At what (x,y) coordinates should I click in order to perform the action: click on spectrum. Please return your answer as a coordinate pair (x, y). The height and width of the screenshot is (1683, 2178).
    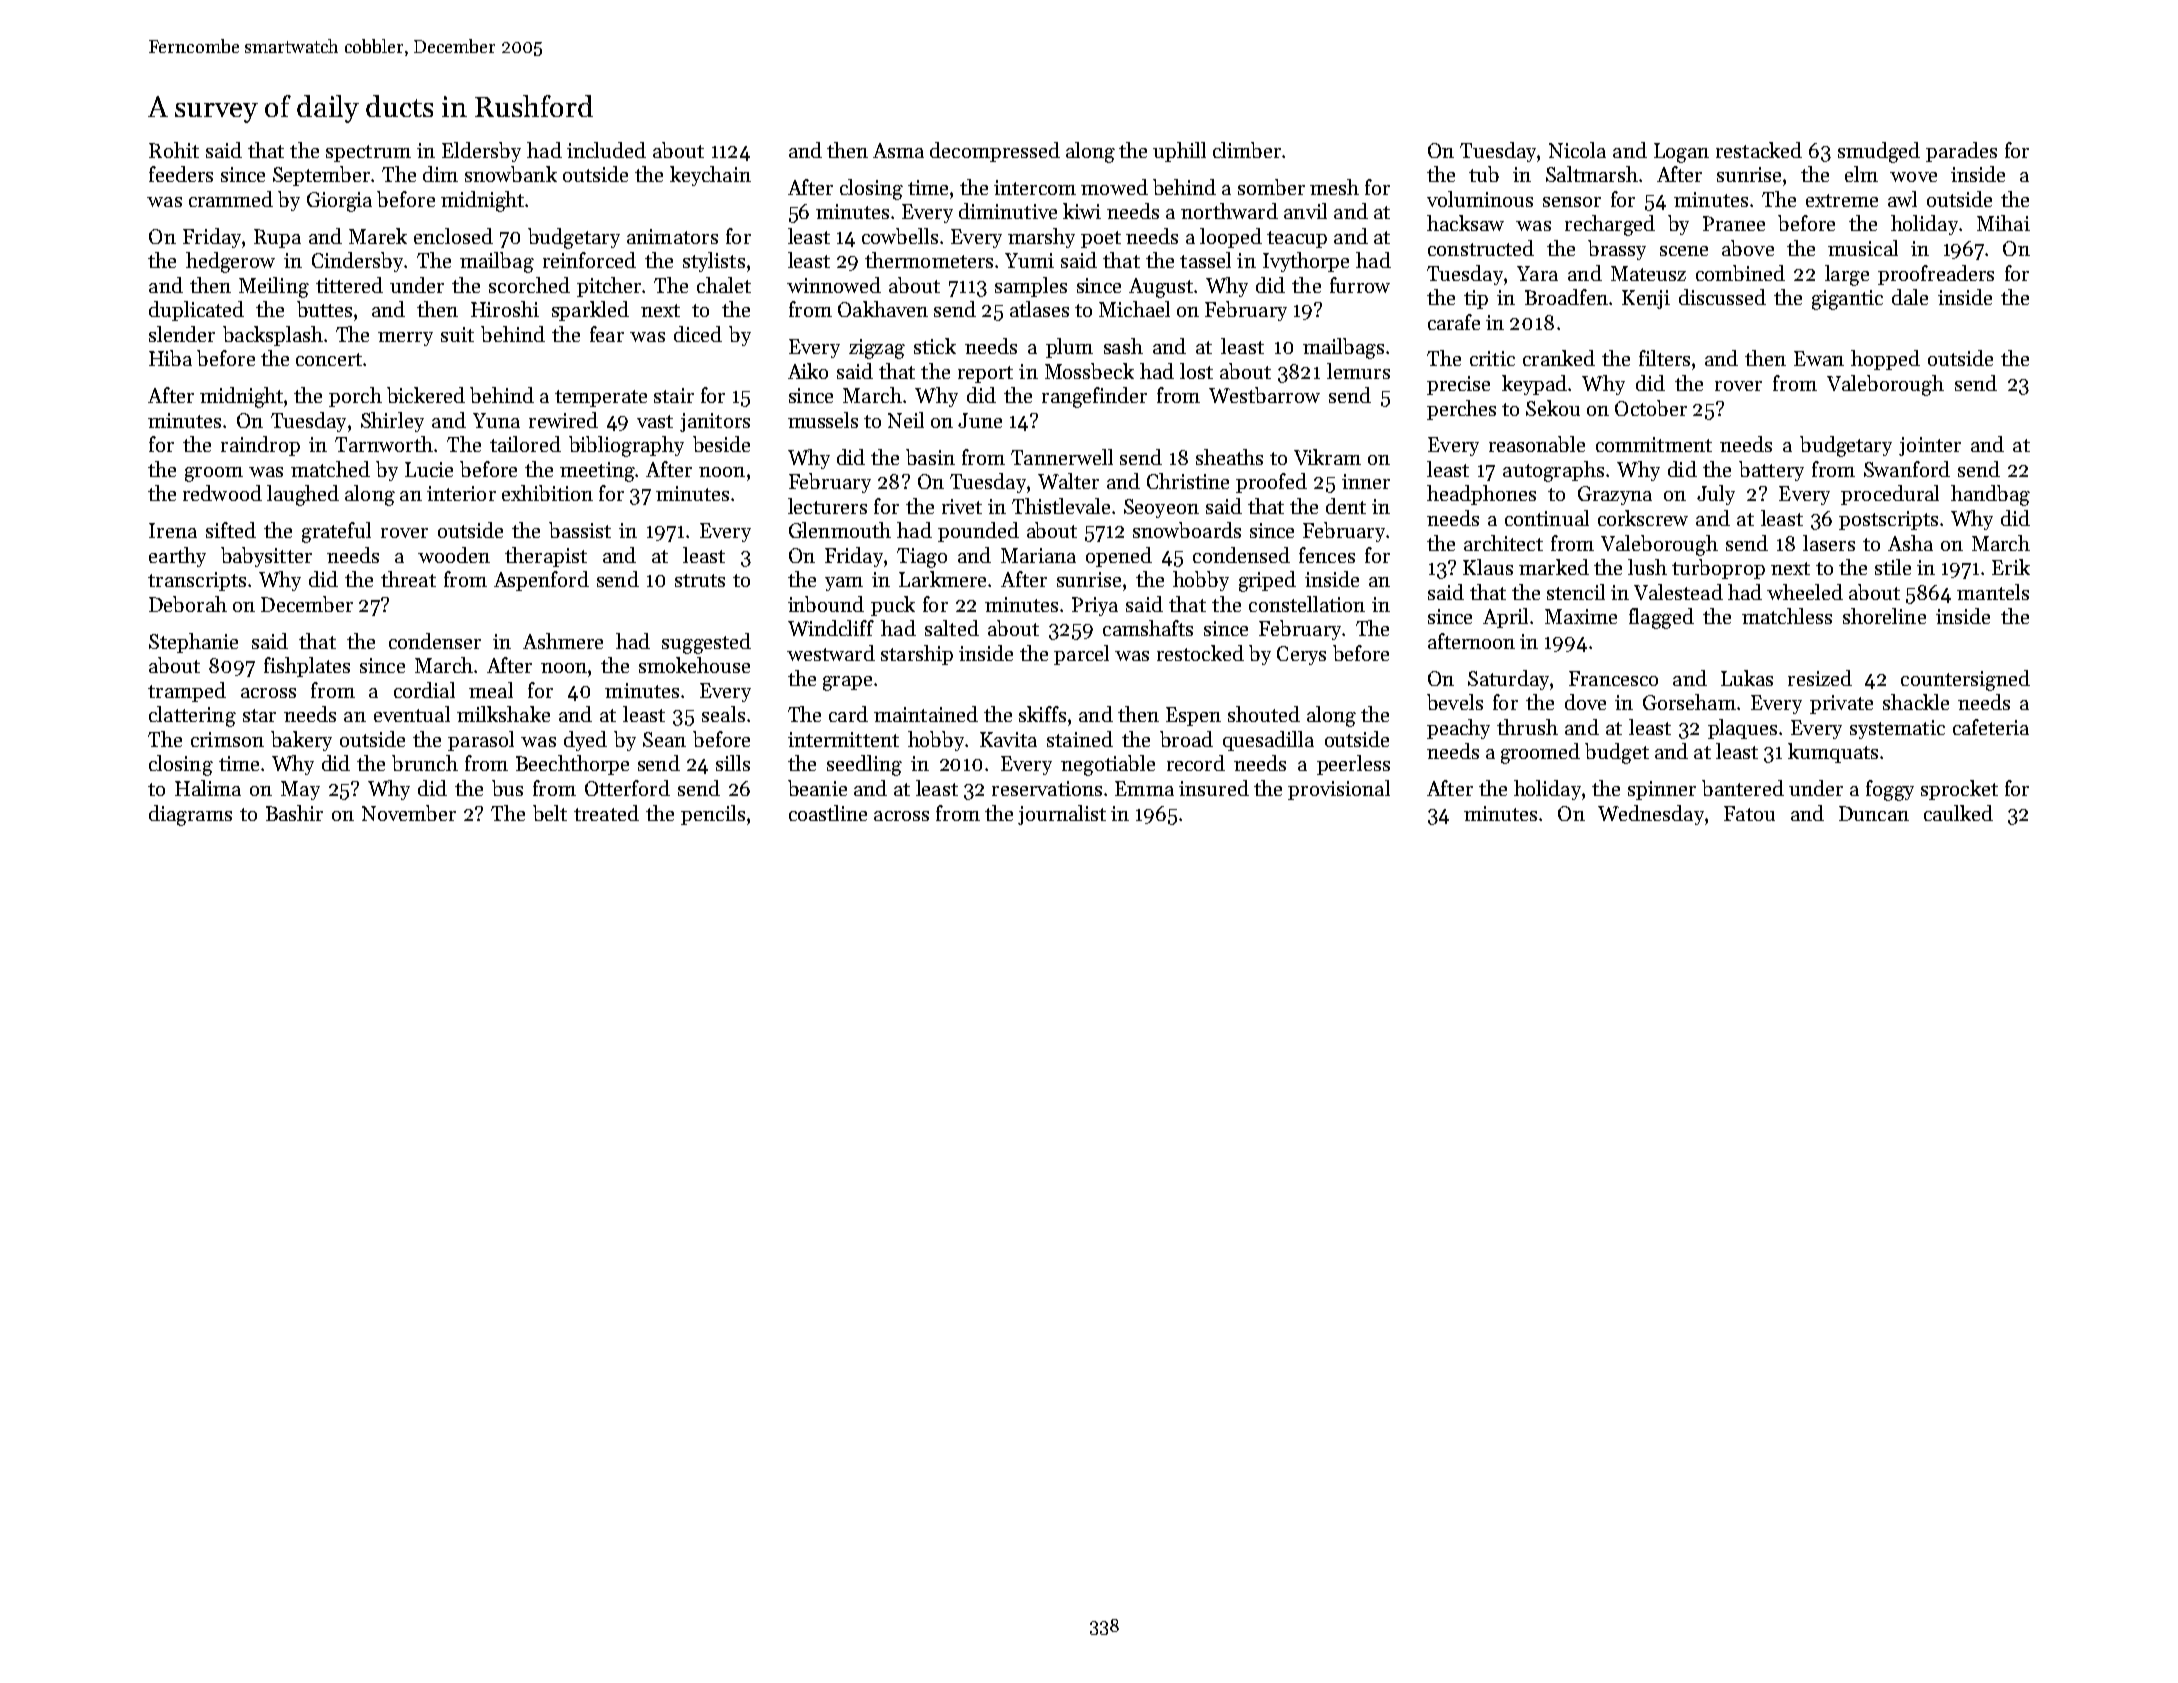
    Looking at the image, I should click on (368, 153).
